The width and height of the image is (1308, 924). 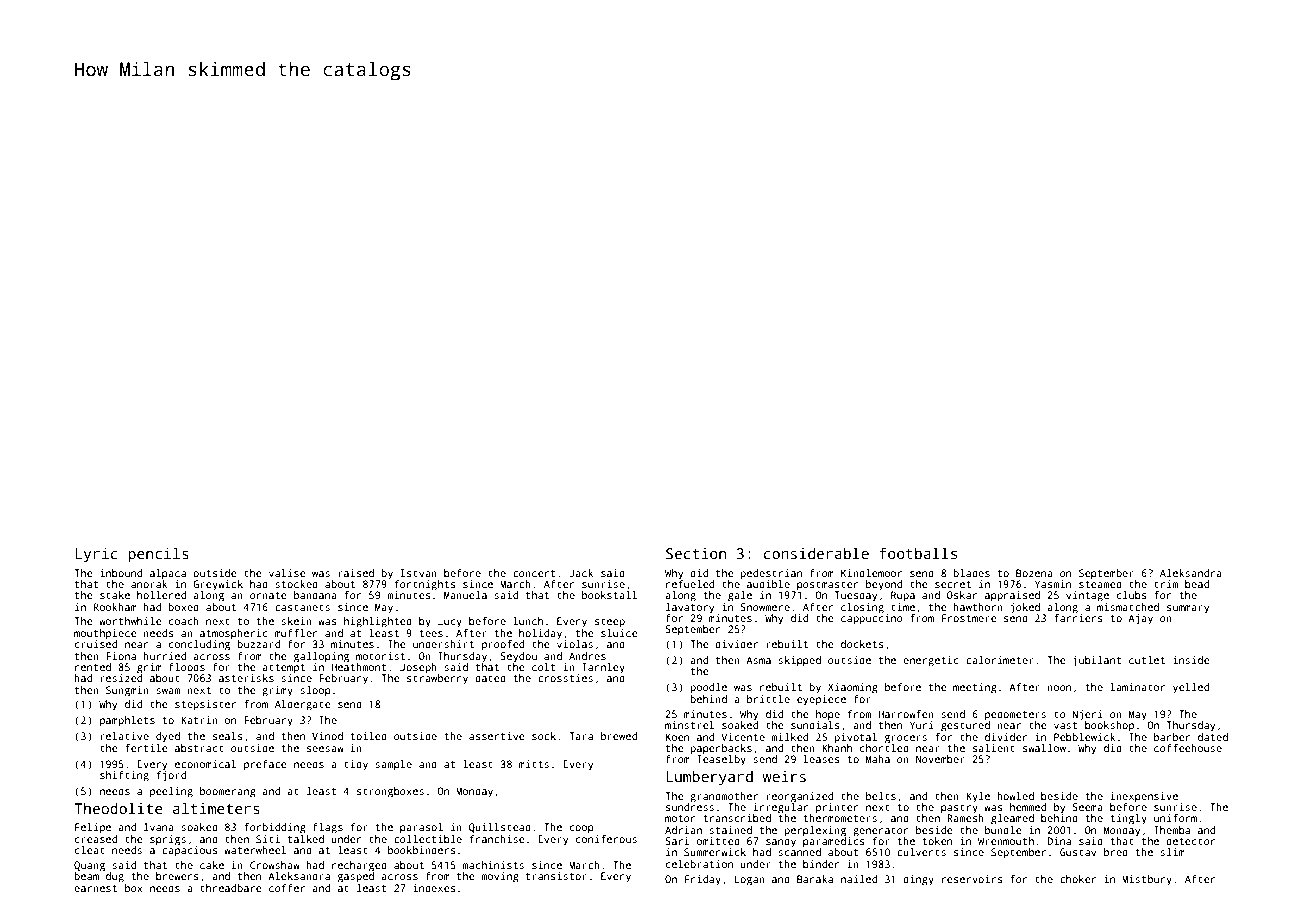 What do you see at coordinates (1034, 573) in the image?
I see `Bozena` at bounding box center [1034, 573].
